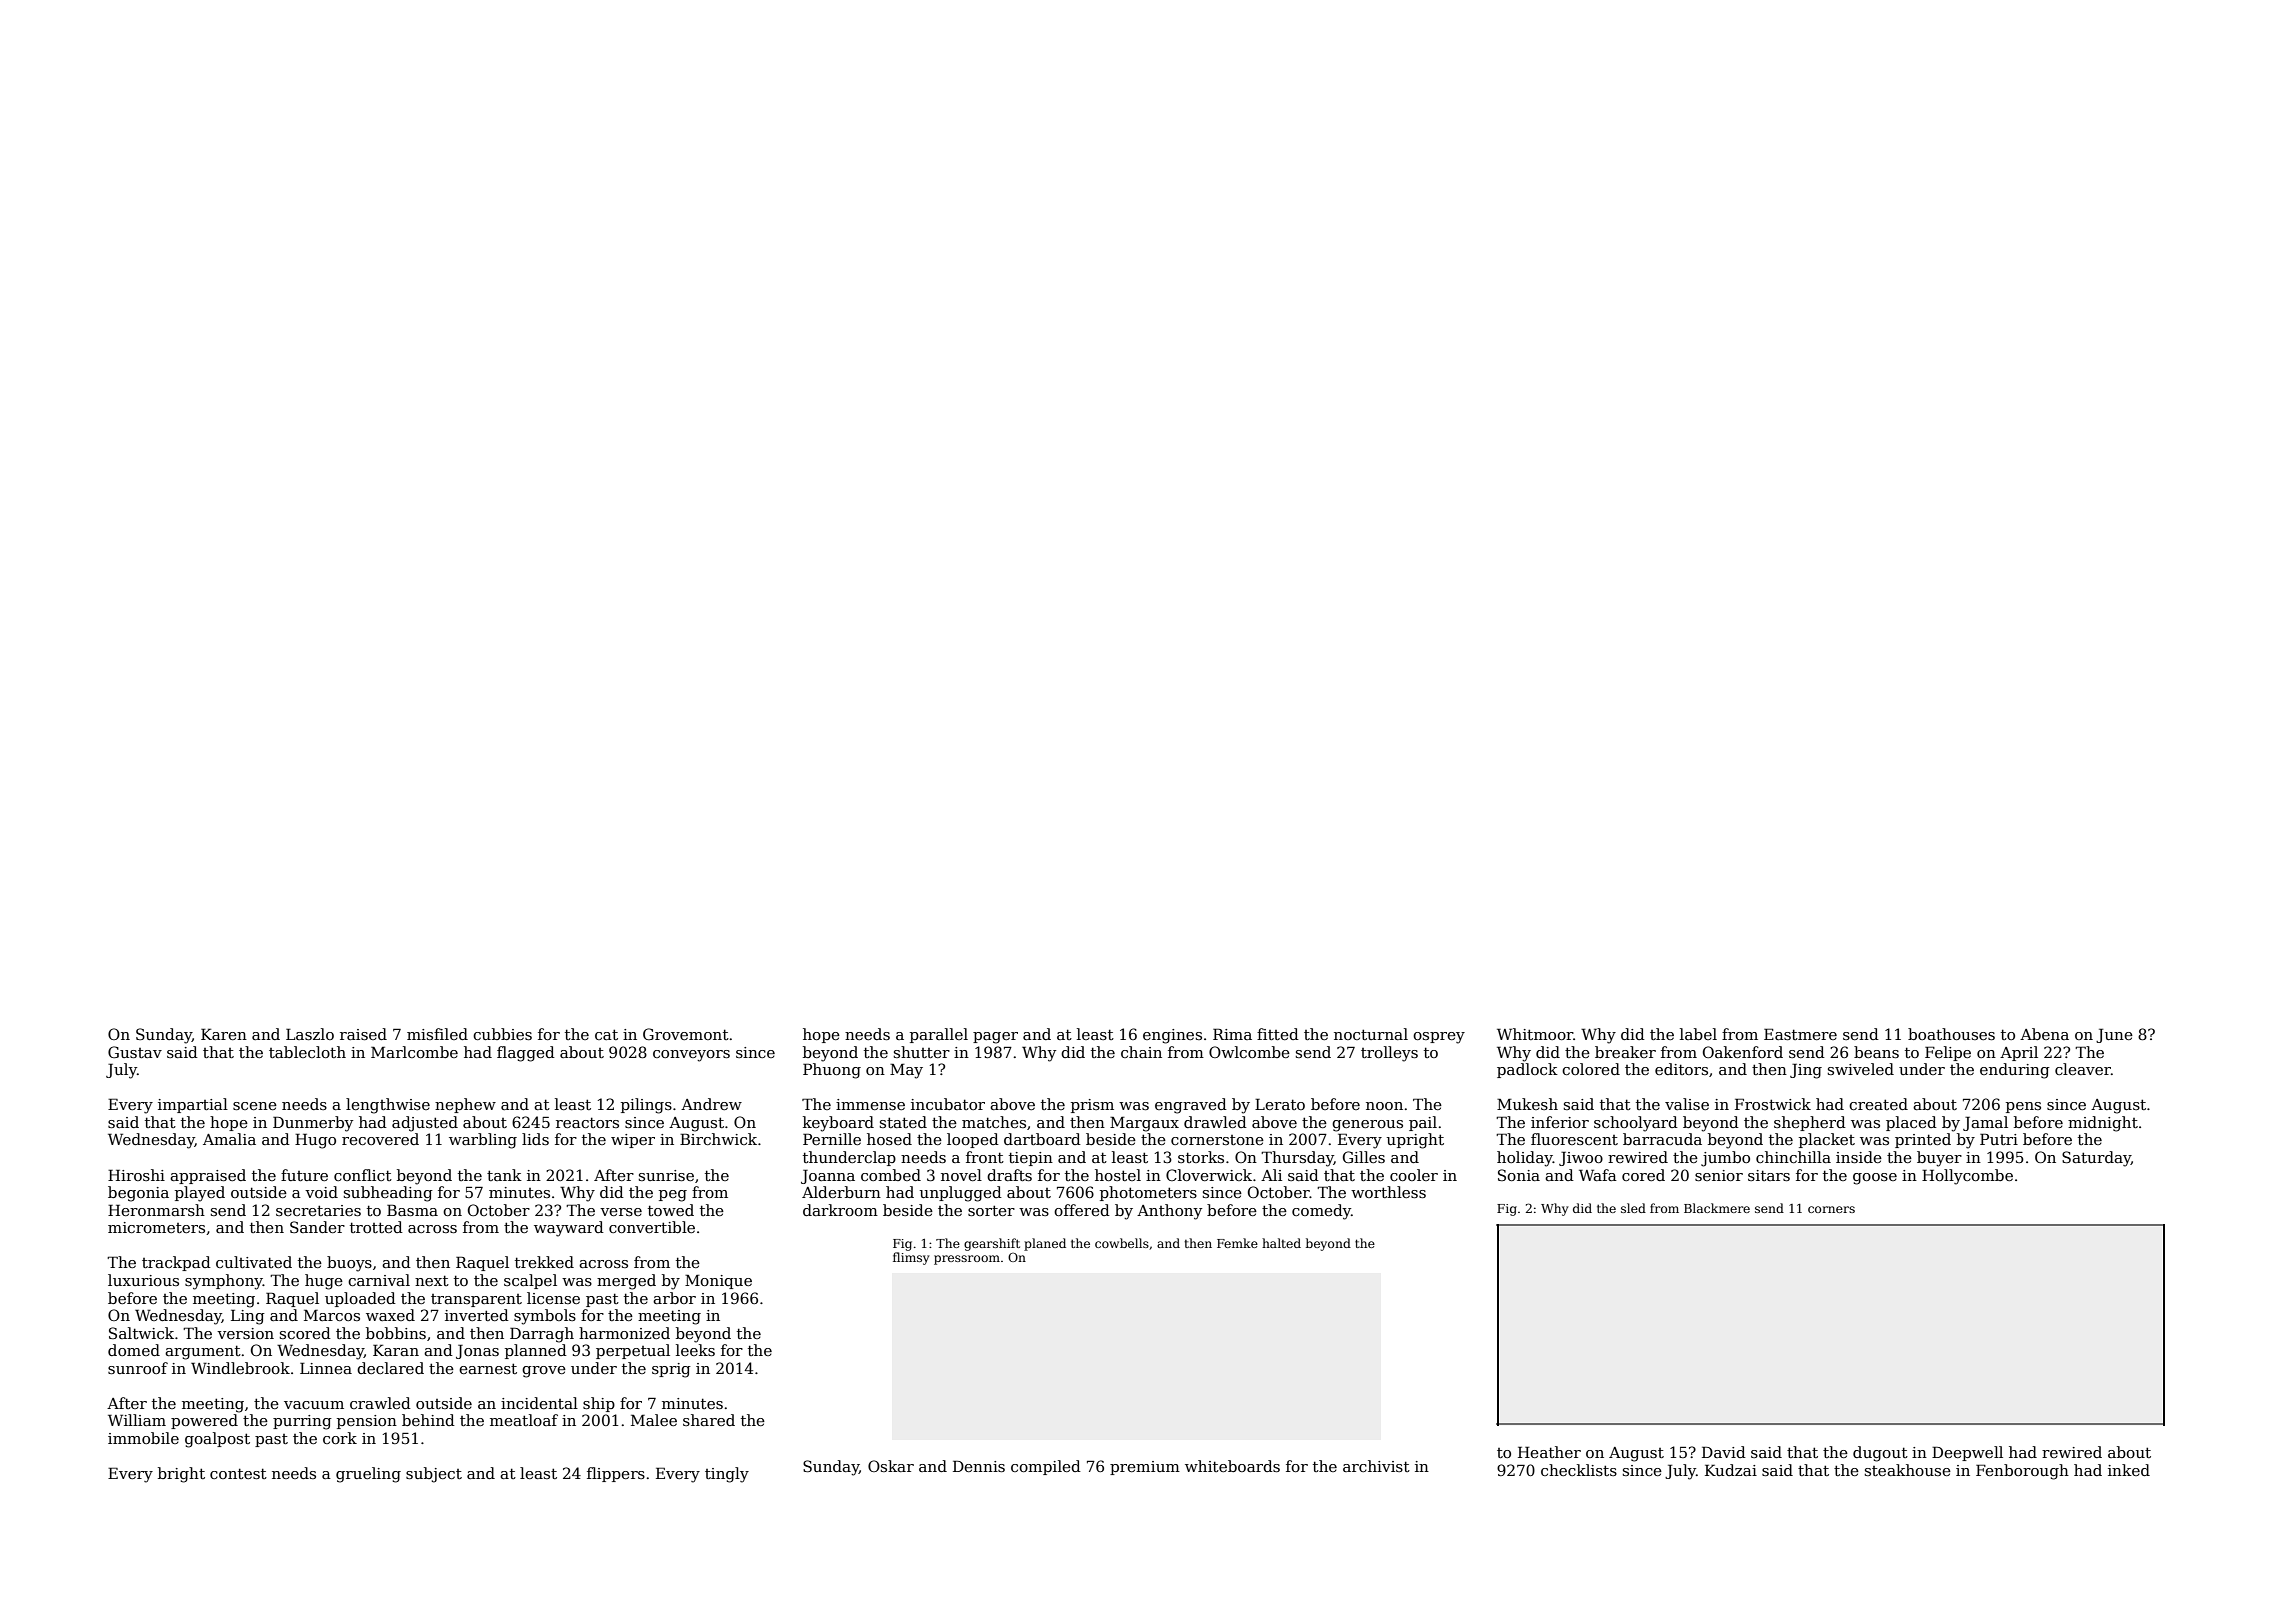 The image size is (2273, 1607). What do you see at coordinates (1875, 1179) in the document?
I see `goose` at bounding box center [1875, 1179].
